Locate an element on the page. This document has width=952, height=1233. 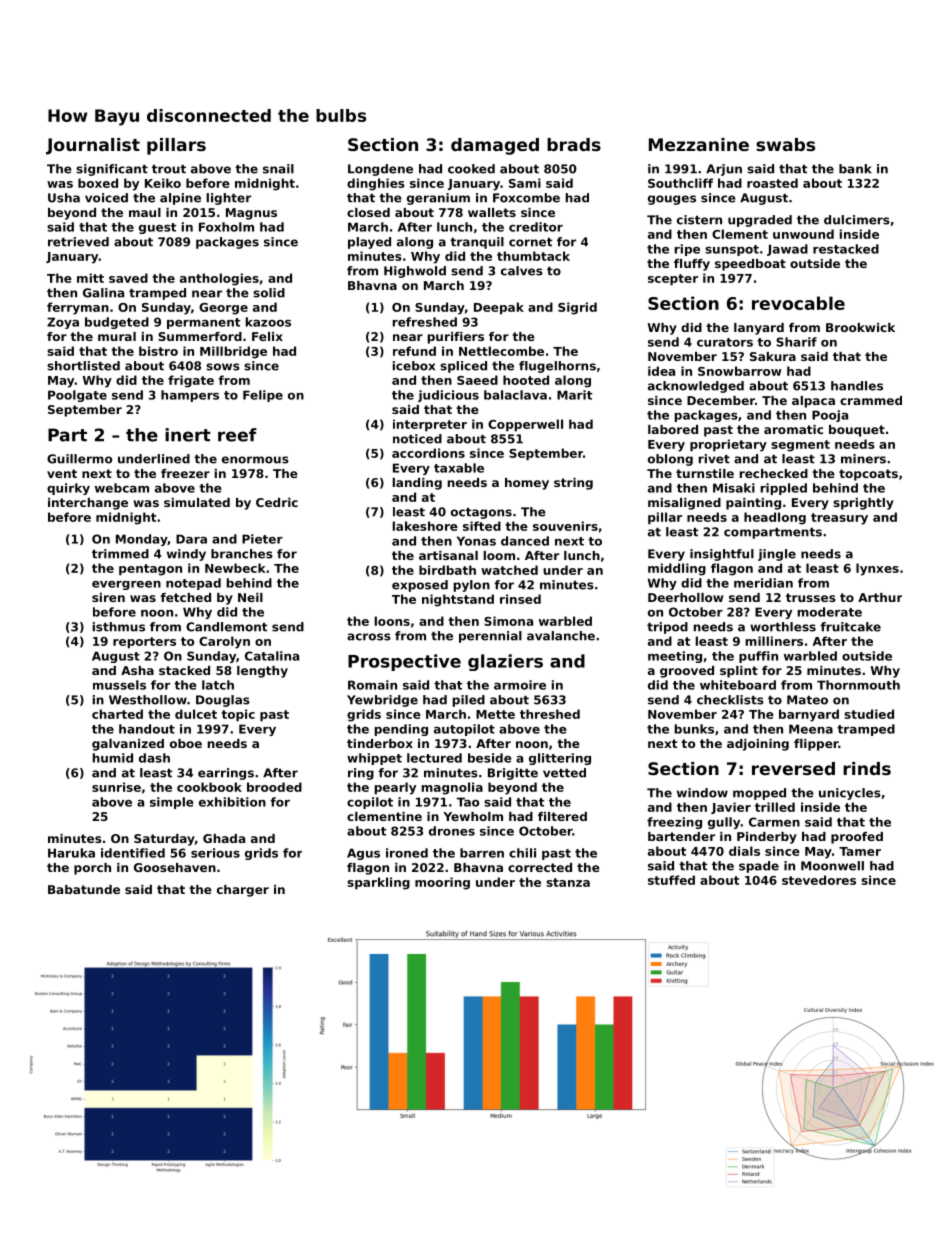
Brookwick is located at coordinates (860, 327).
